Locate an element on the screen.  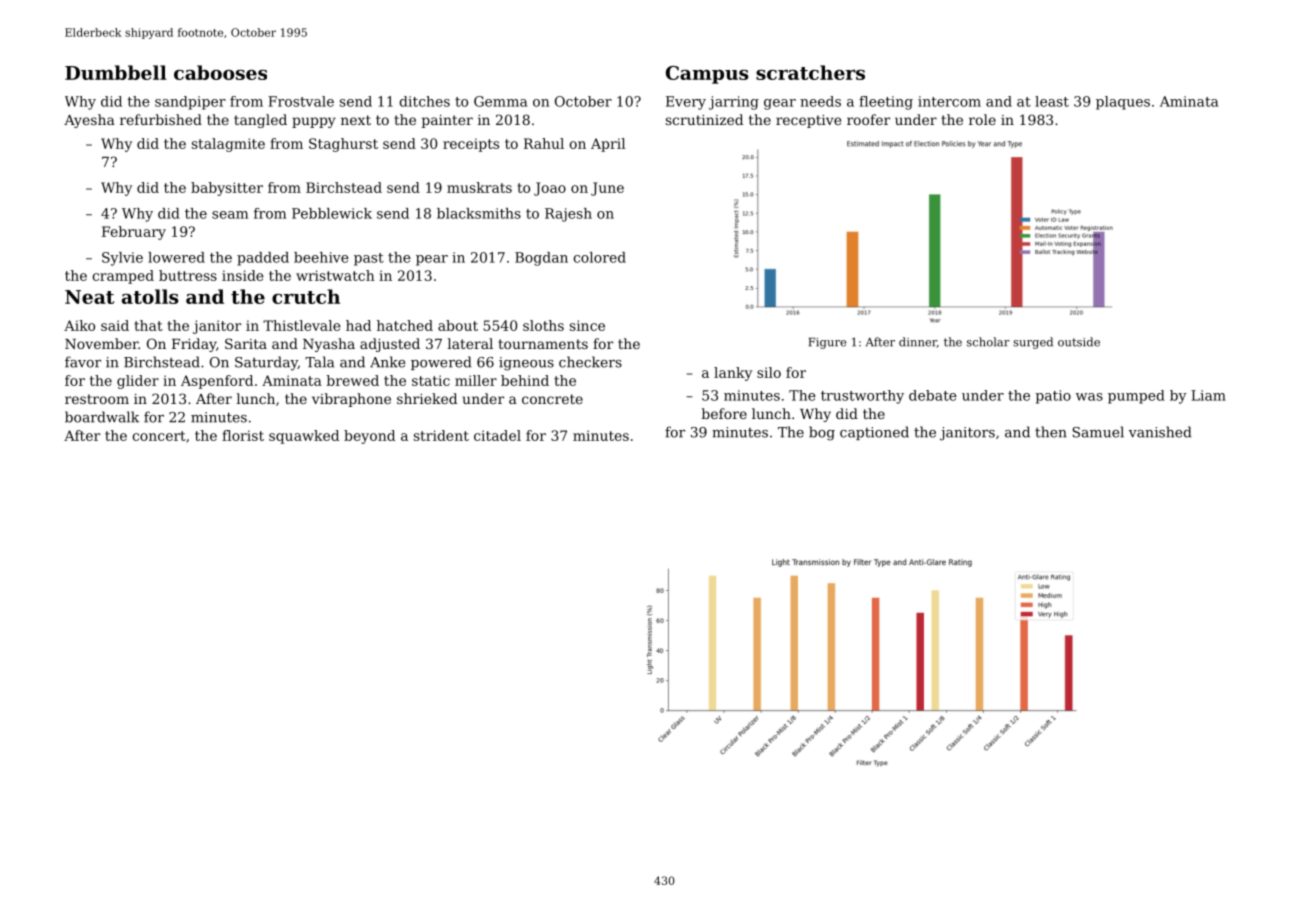
seam is located at coordinates (230, 215).
